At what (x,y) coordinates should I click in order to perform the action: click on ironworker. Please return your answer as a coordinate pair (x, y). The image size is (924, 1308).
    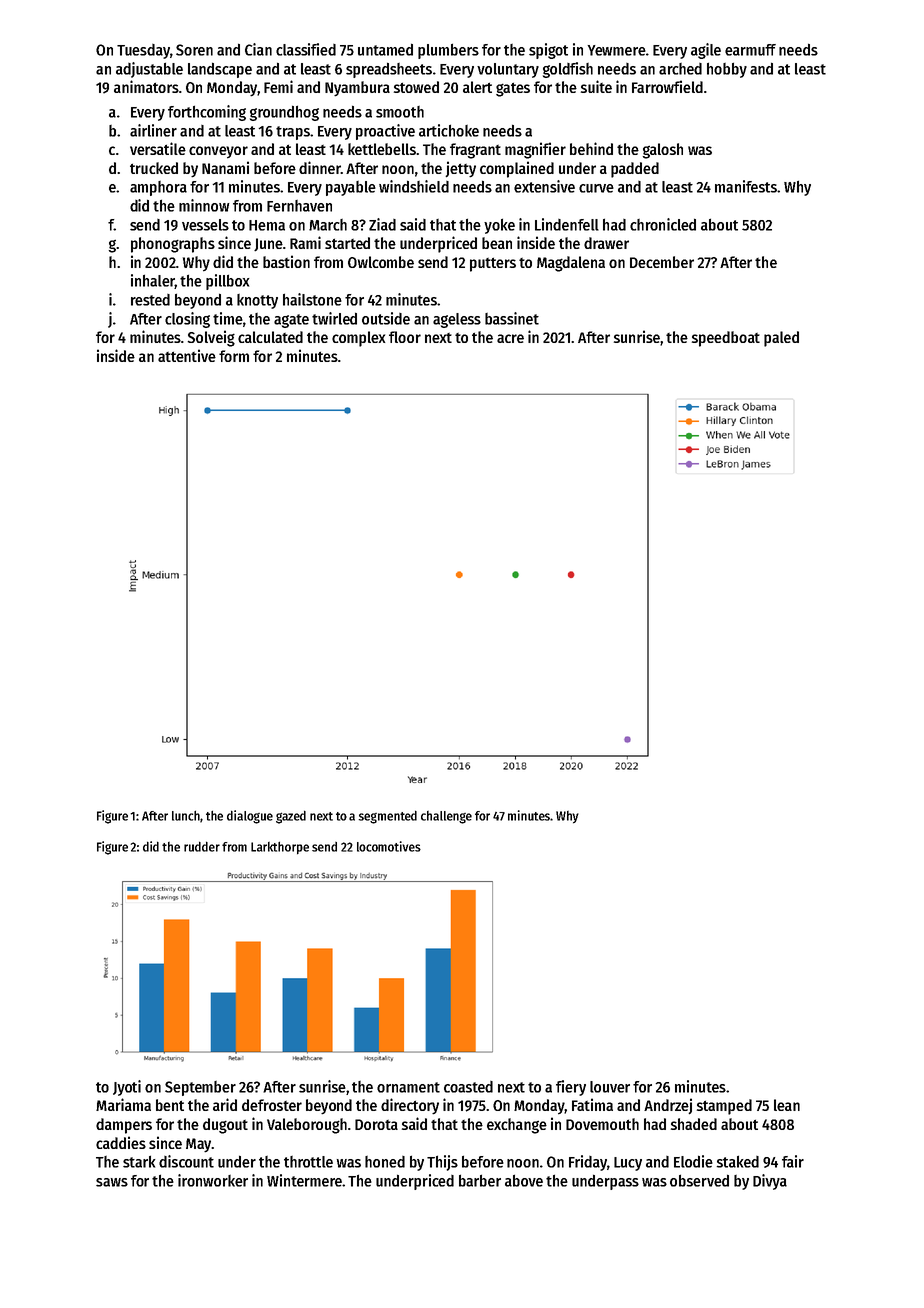
    Looking at the image, I should click on (213, 1180).
